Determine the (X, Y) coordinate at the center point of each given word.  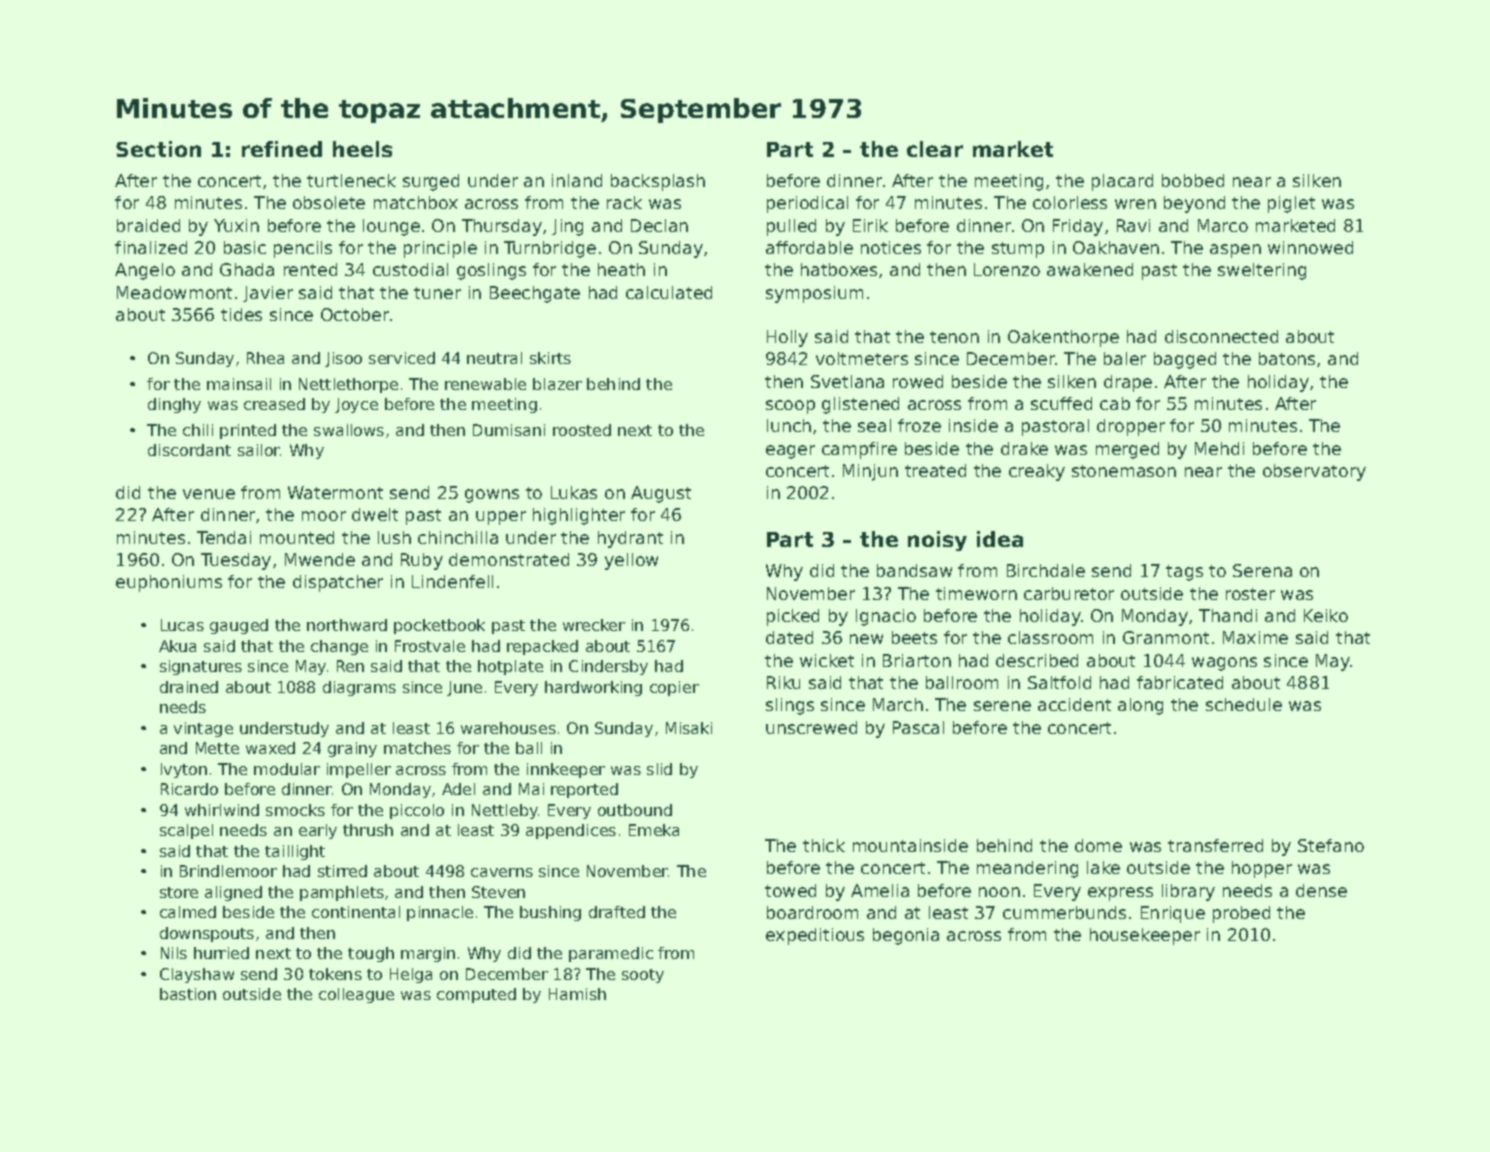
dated (789, 637)
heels (362, 149)
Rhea (265, 358)
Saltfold (1059, 682)
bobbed (1193, 180)
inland (577, 180)
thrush (368, 830)
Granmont (1166, 637)
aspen (1235, 251)
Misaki (689, 728)
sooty (643, 976)
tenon (954, 337)
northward (347, 625)
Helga (411, 975)
